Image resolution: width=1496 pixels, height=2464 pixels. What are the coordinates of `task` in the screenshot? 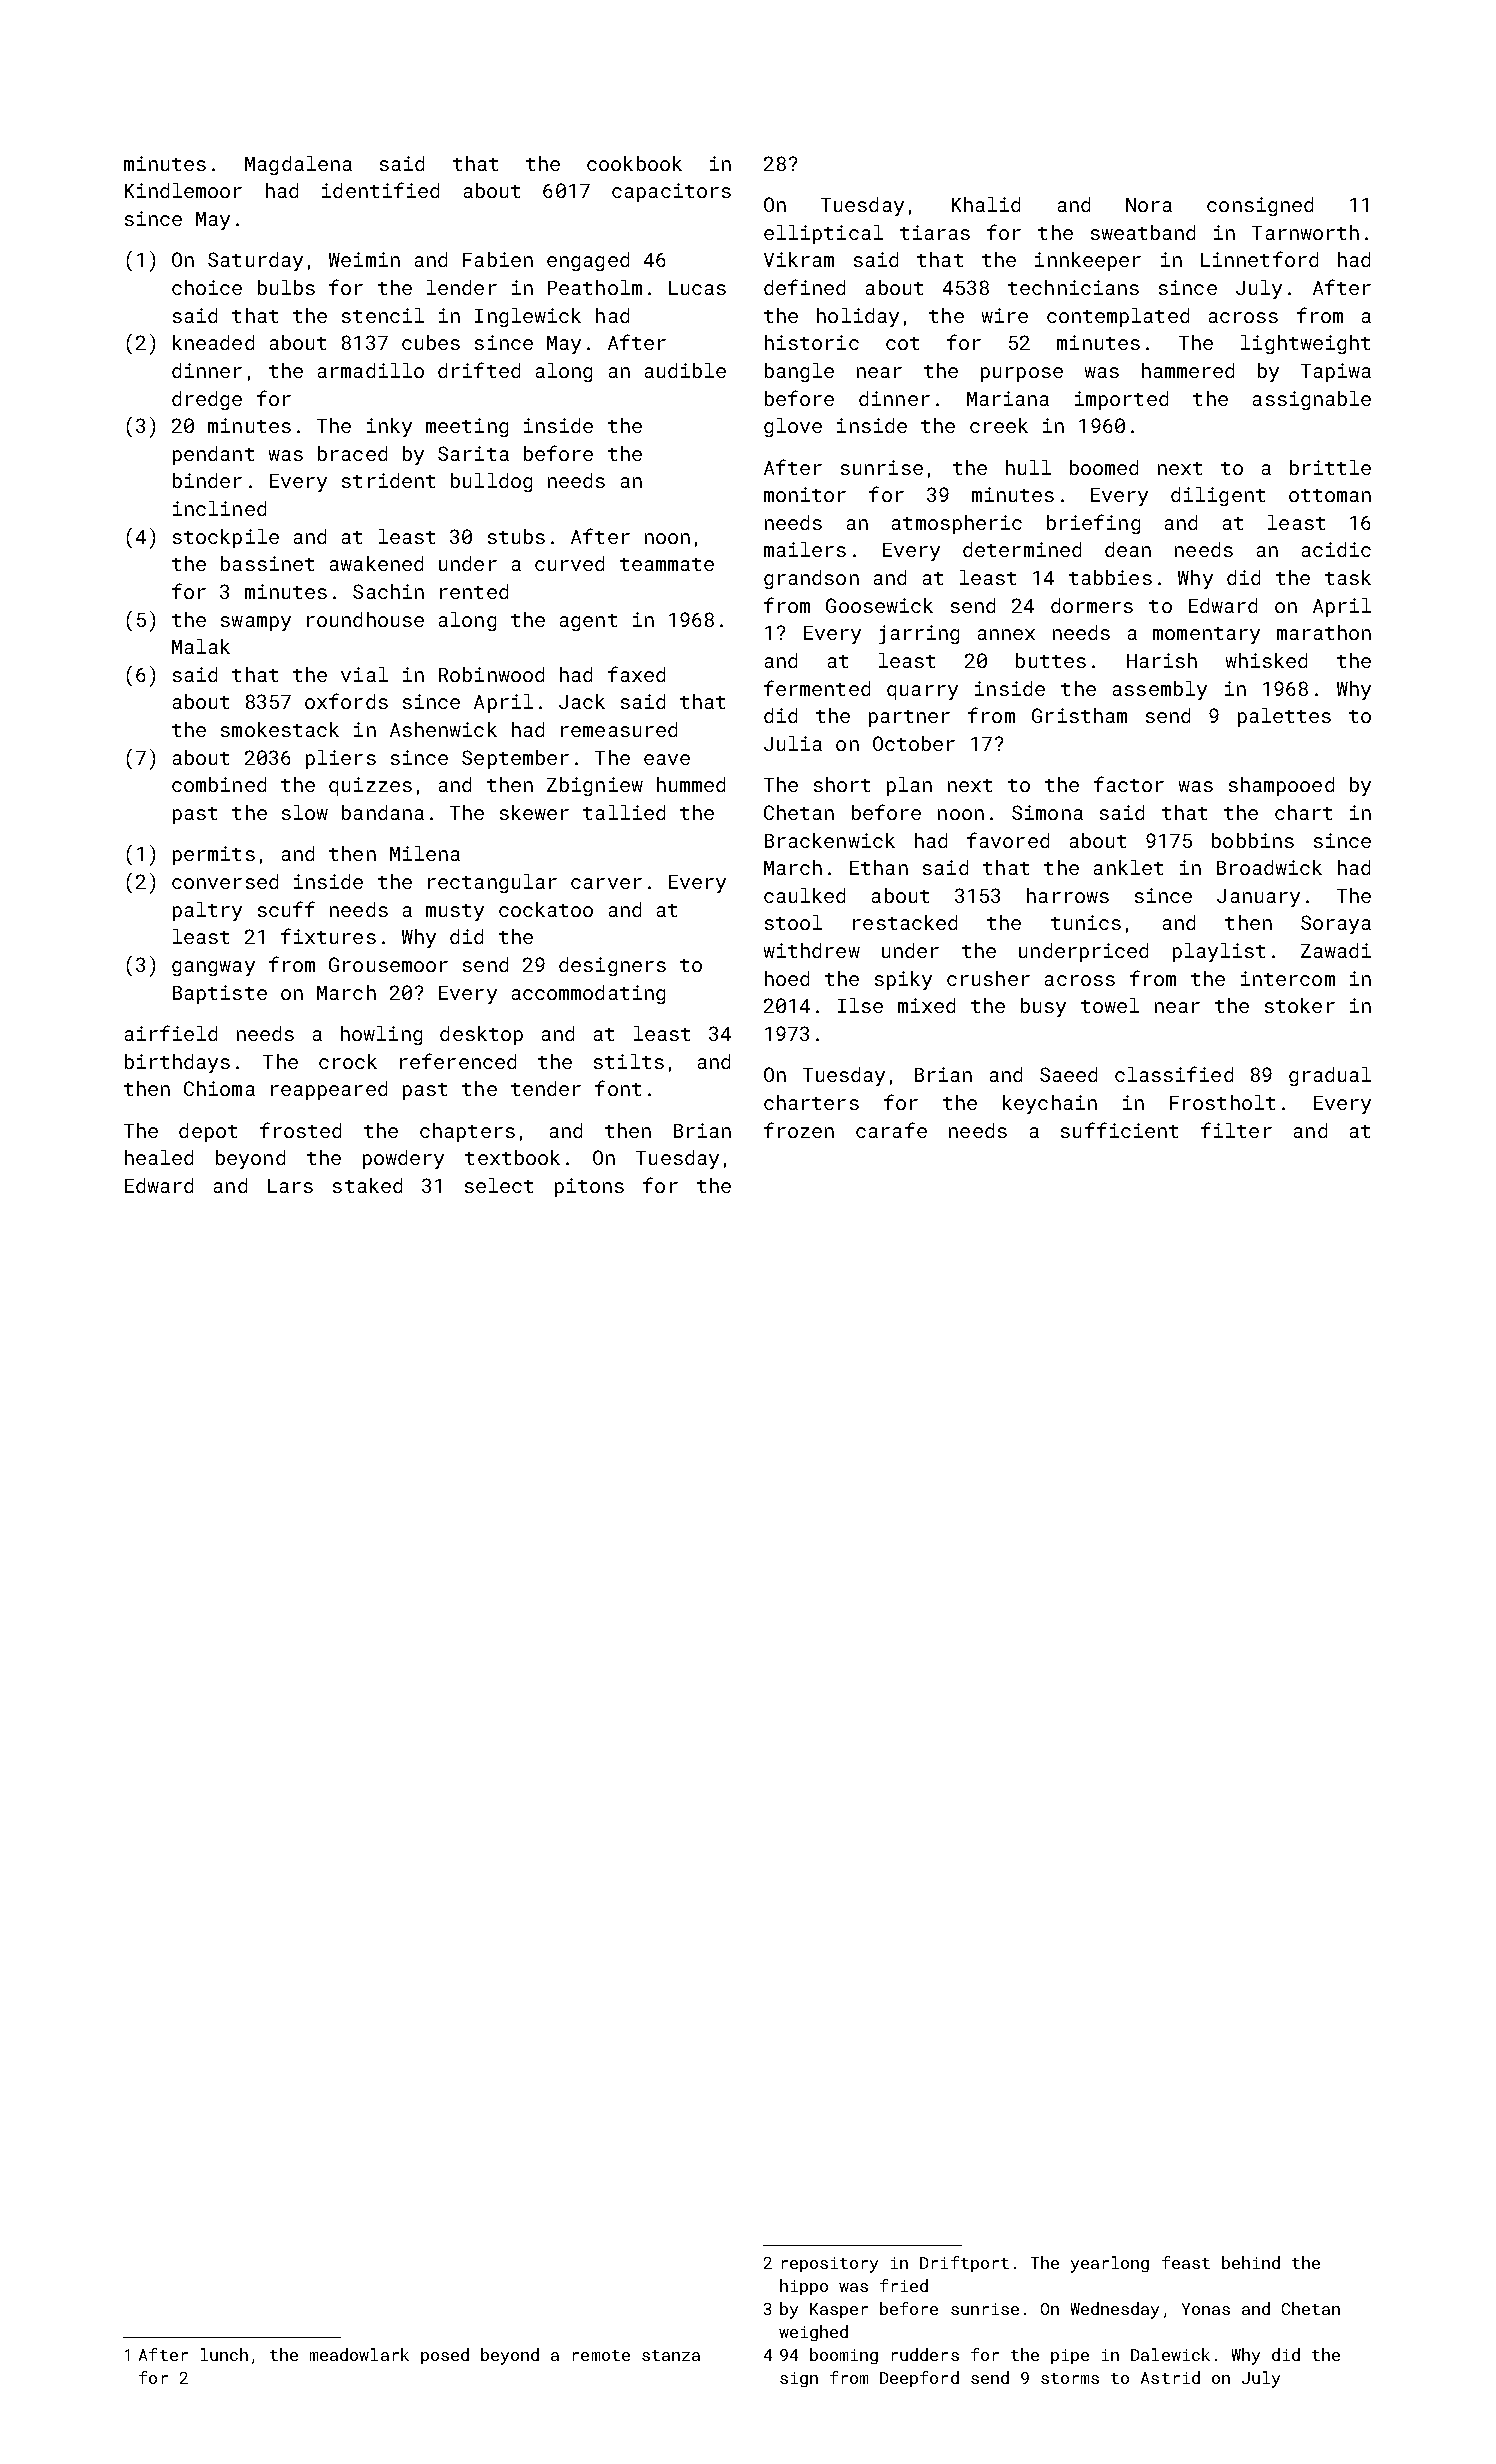 It's located at (1348, 577).
